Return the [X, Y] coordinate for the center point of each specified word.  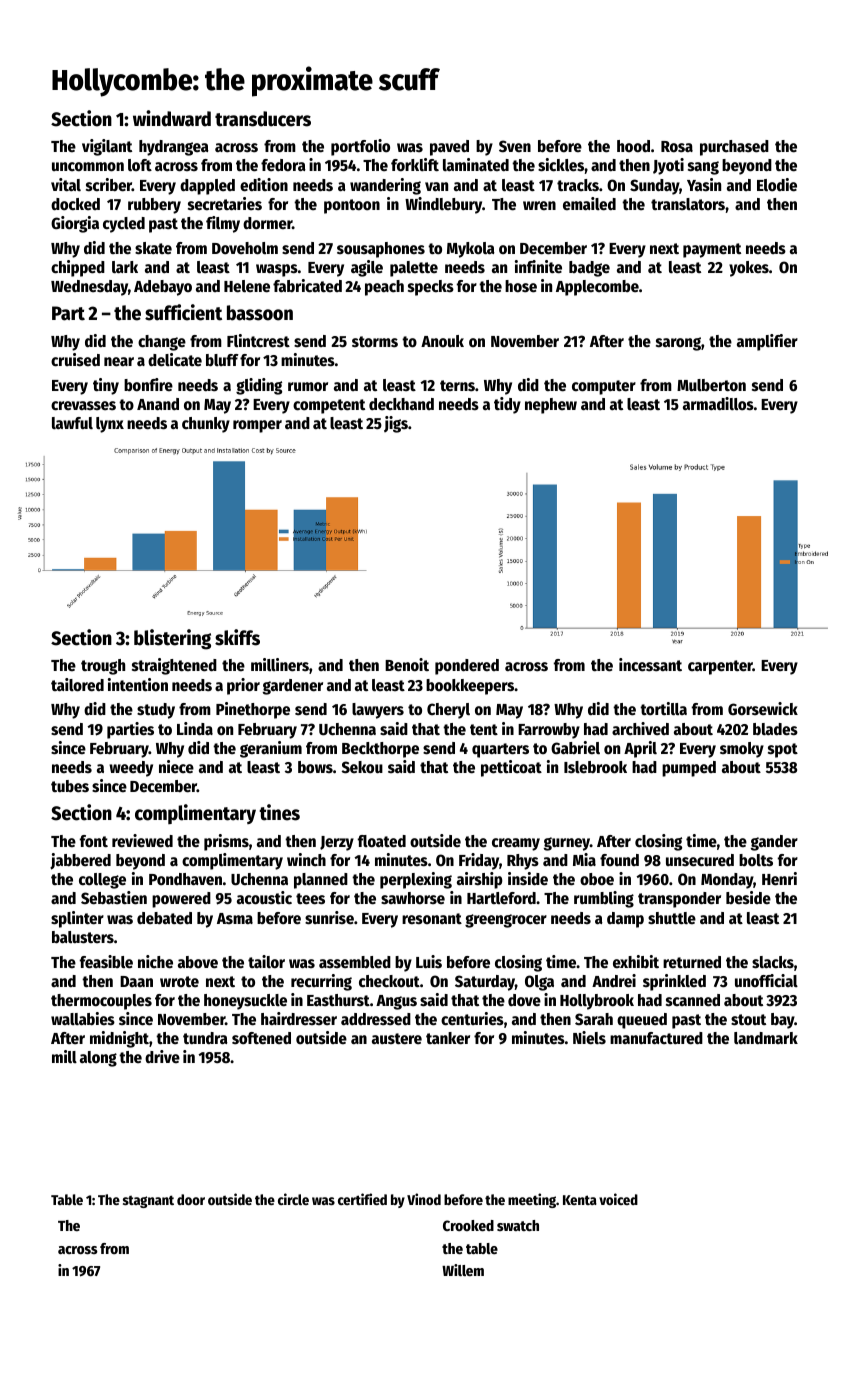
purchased [734, 148]
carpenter [720, 667]
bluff [222, 360]
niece [176, 767]
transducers [263, 119]
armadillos [718, 404]
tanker [448, 1038]
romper [257, 426]
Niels [589, 1038]
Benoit [407, 665]
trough [103, 667]
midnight [119, 1039]
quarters [500, 750]
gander [774, 843]
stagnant [148, 1201]
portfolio [360, 147]
